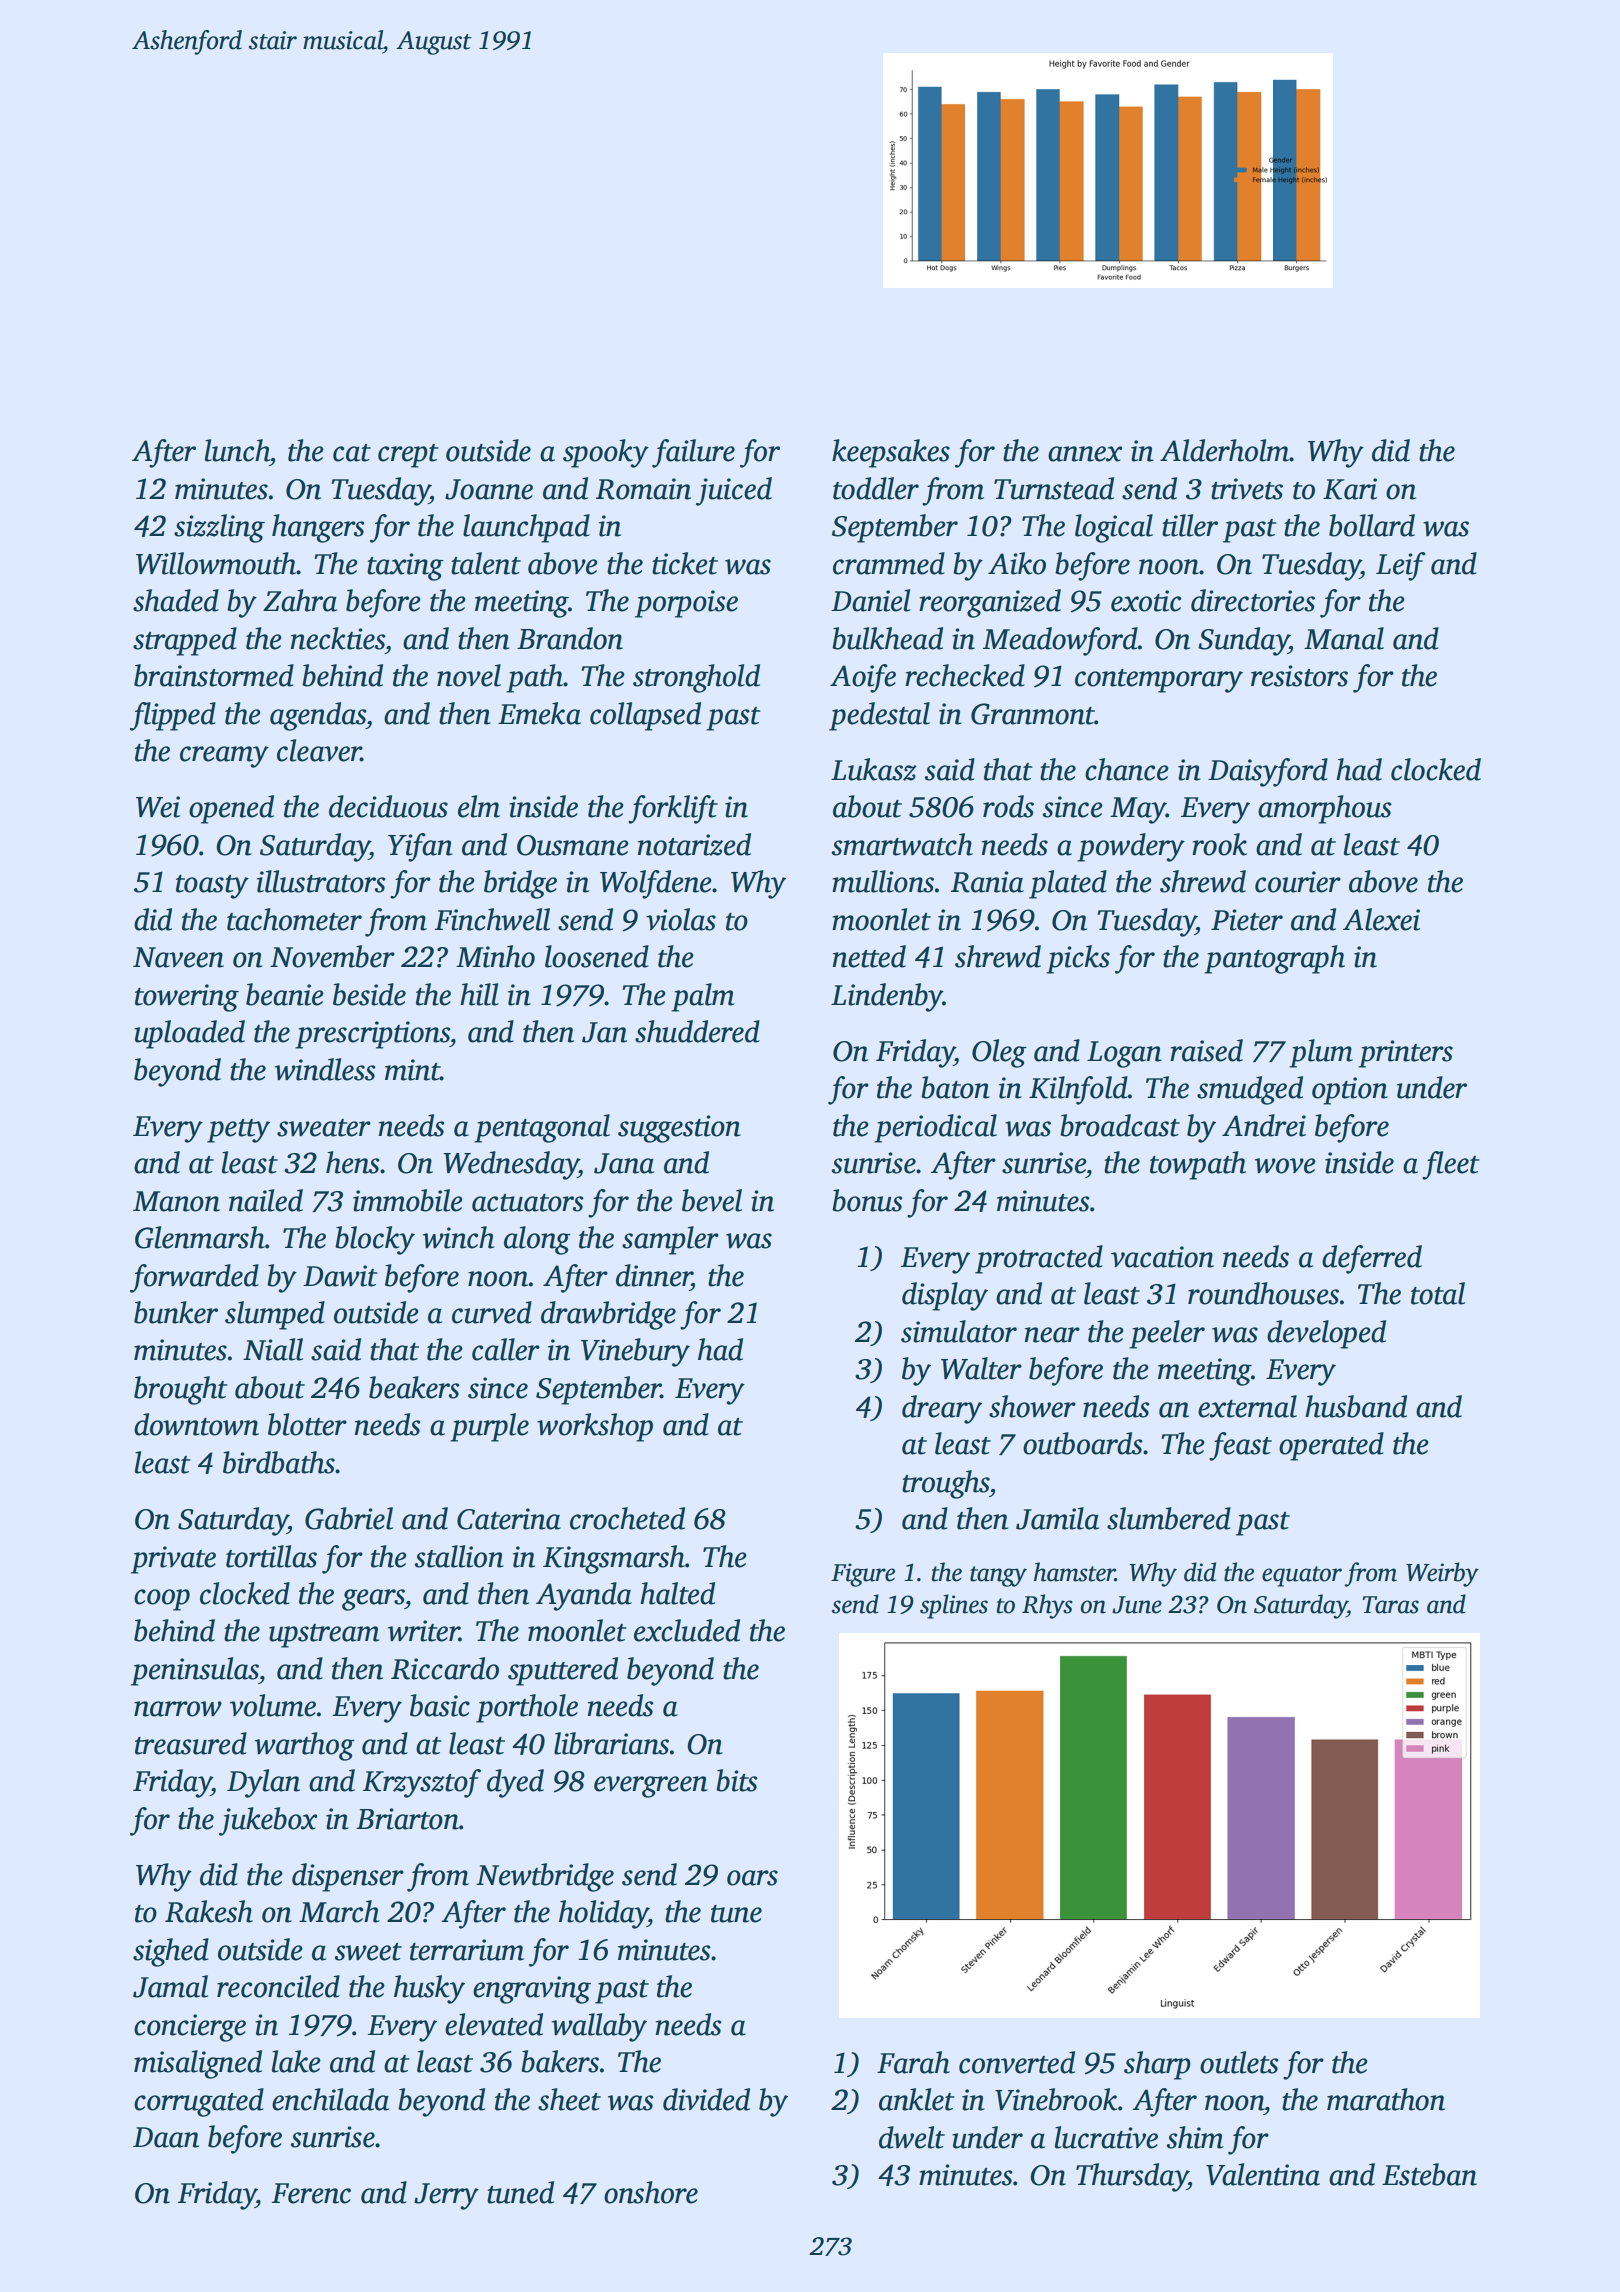 The image size is (1620, 2292). I want to click on baton, so click(955, 1087).
